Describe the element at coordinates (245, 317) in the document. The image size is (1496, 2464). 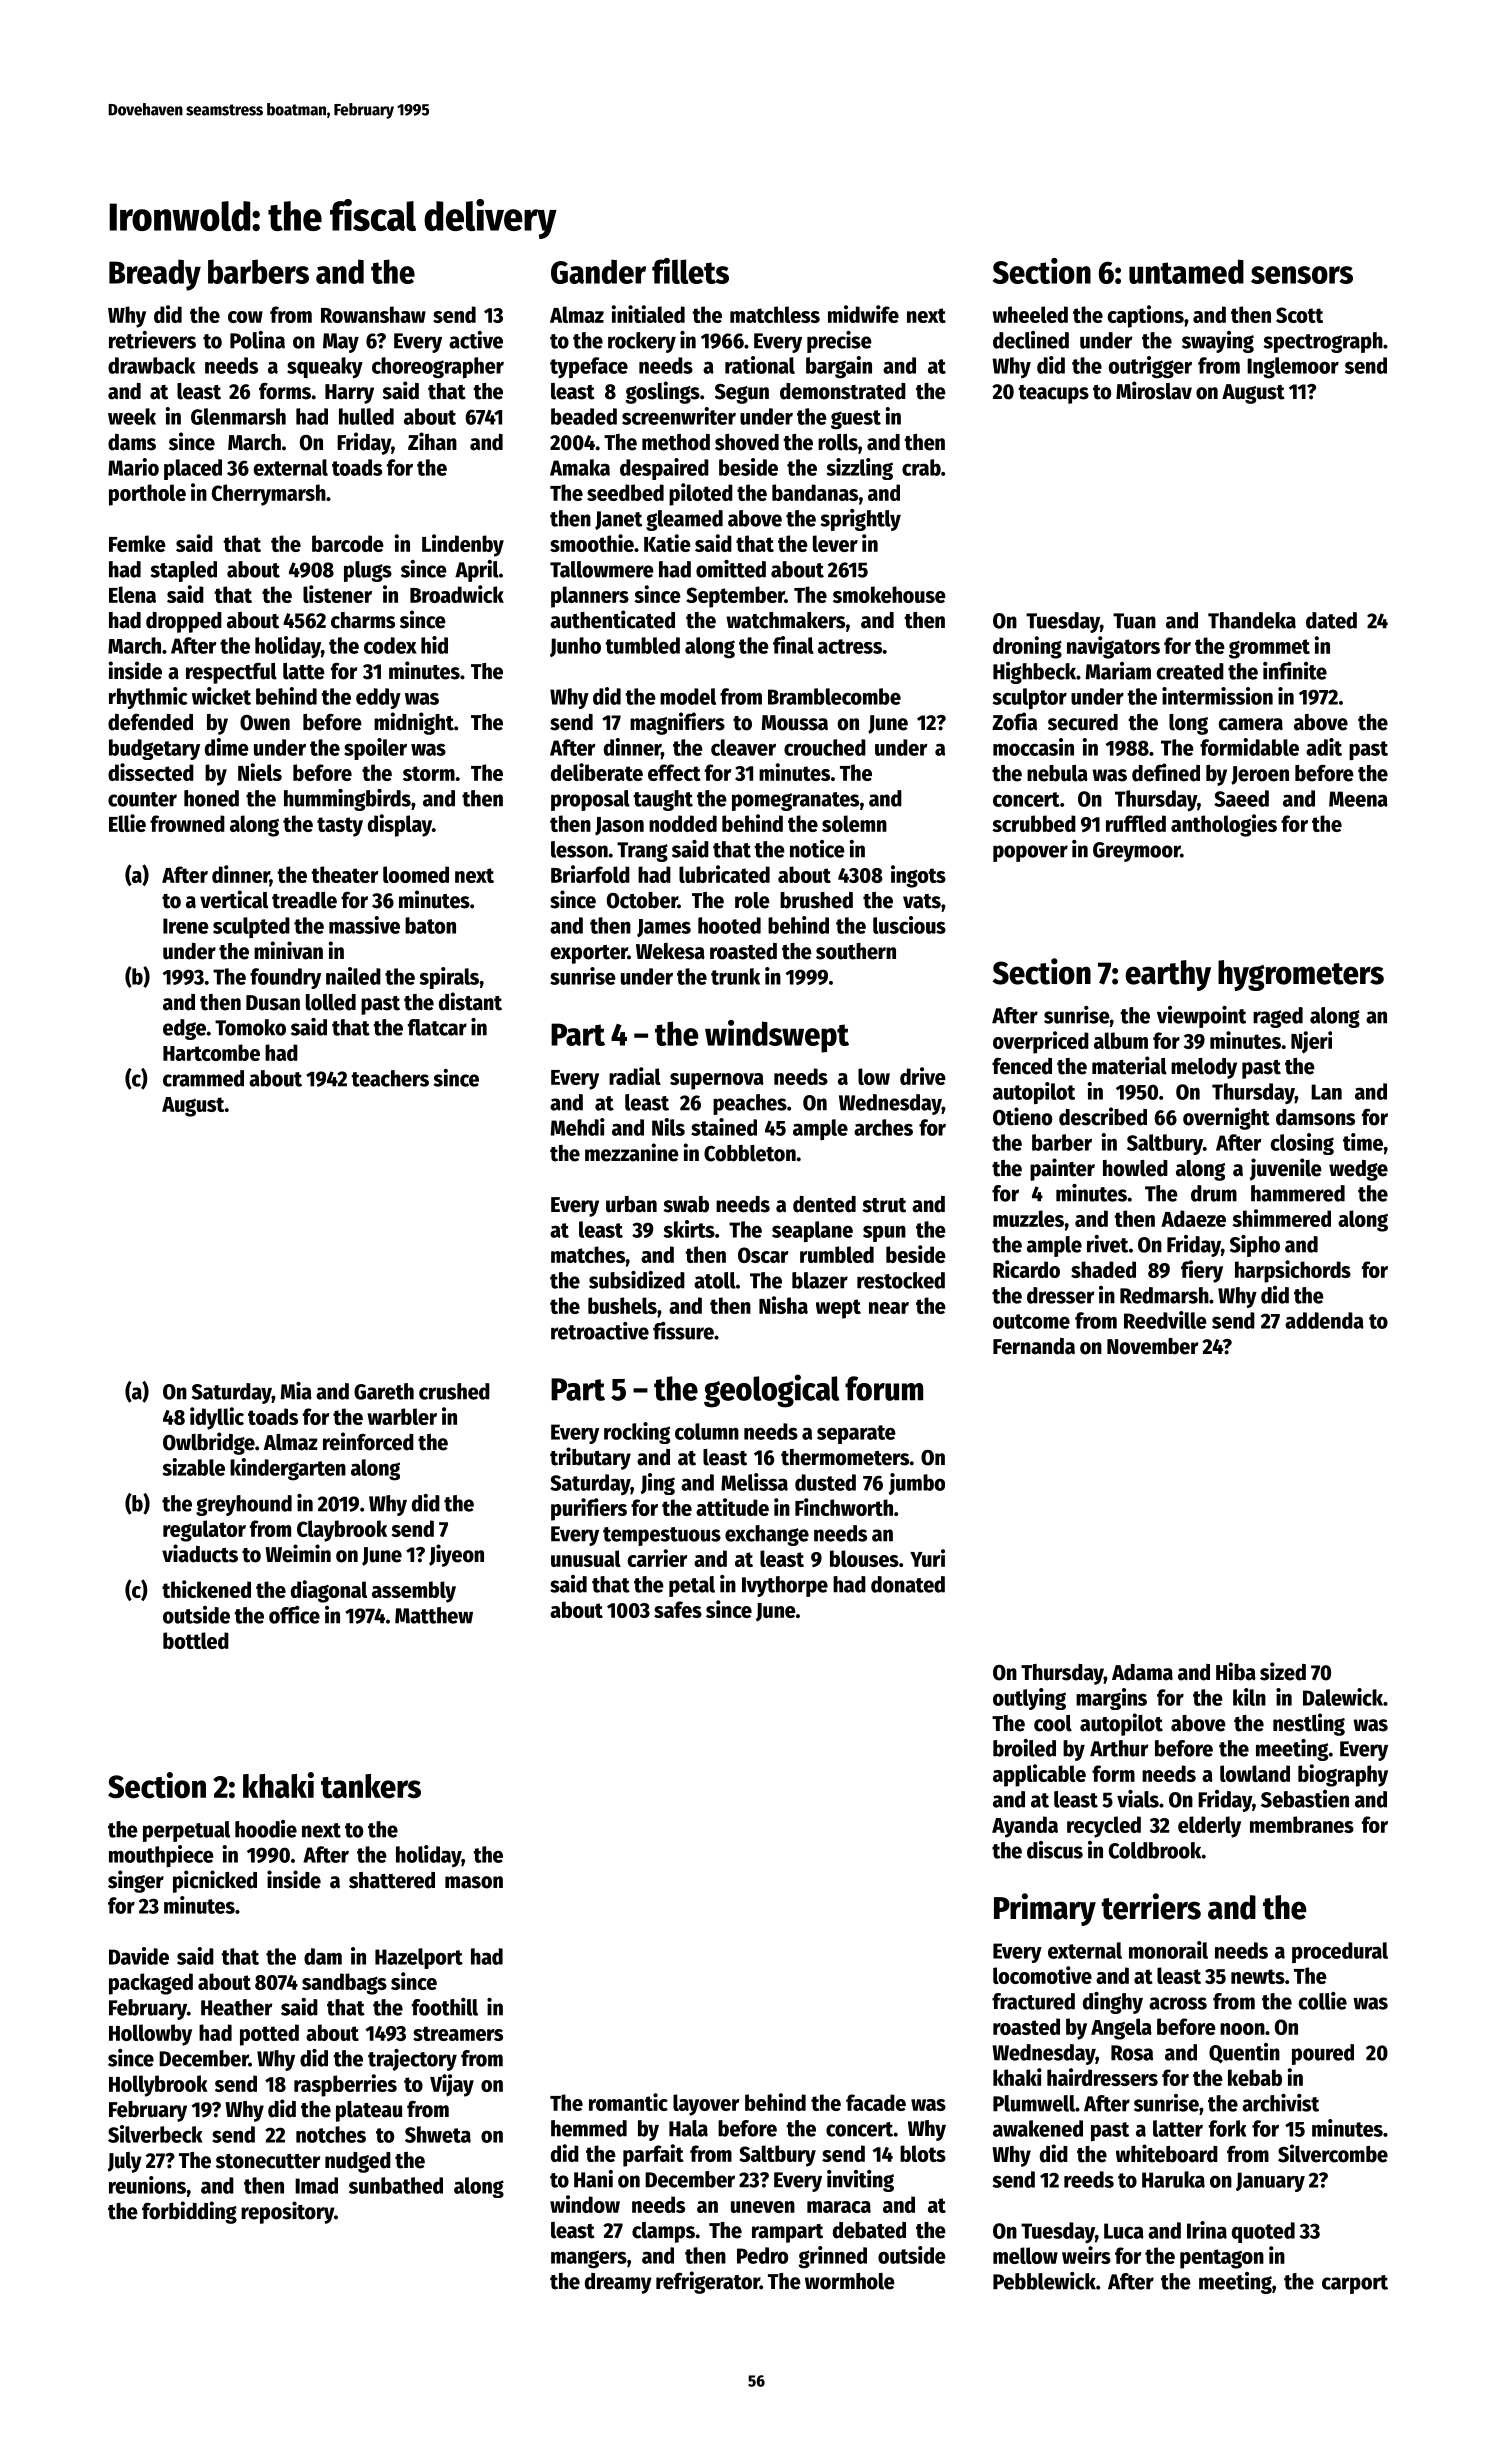
I see `cow` at that location.
